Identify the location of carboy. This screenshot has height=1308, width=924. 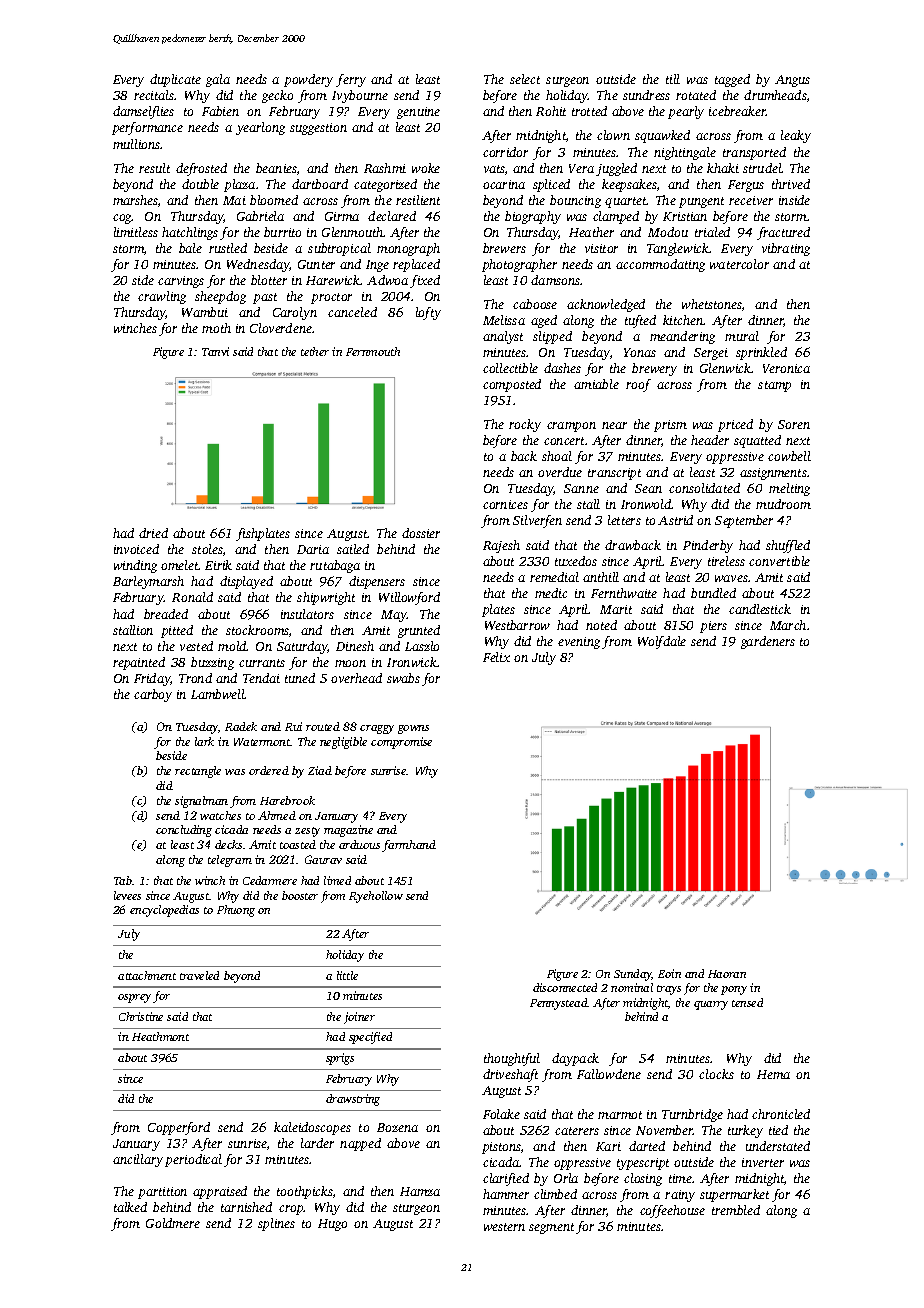
(153, 695).
